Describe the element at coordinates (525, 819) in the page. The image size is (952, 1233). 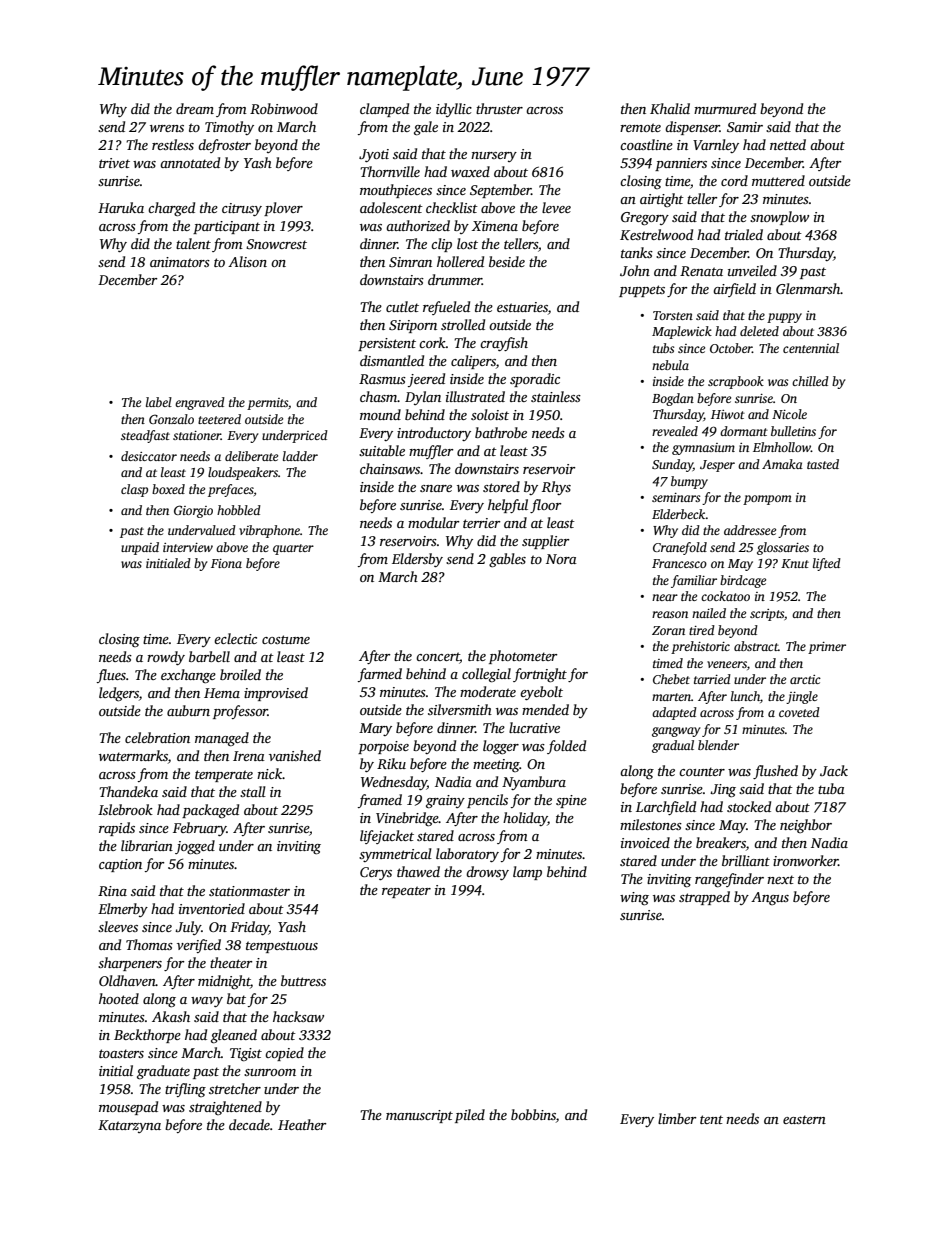
I see `holiday` at that location.
